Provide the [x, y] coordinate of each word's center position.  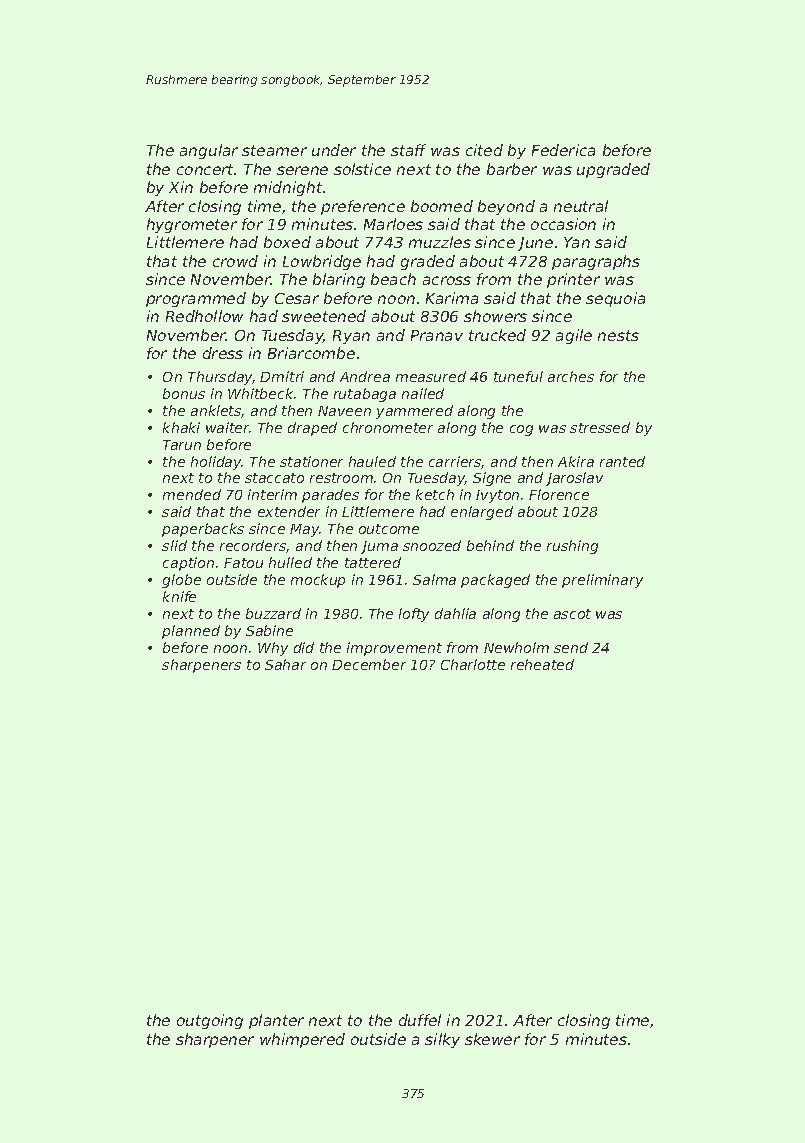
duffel [420, 1020]
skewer [492, 1039]
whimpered [302, 1040]
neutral [581, 206]
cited [484, 150]
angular [209, 151]
